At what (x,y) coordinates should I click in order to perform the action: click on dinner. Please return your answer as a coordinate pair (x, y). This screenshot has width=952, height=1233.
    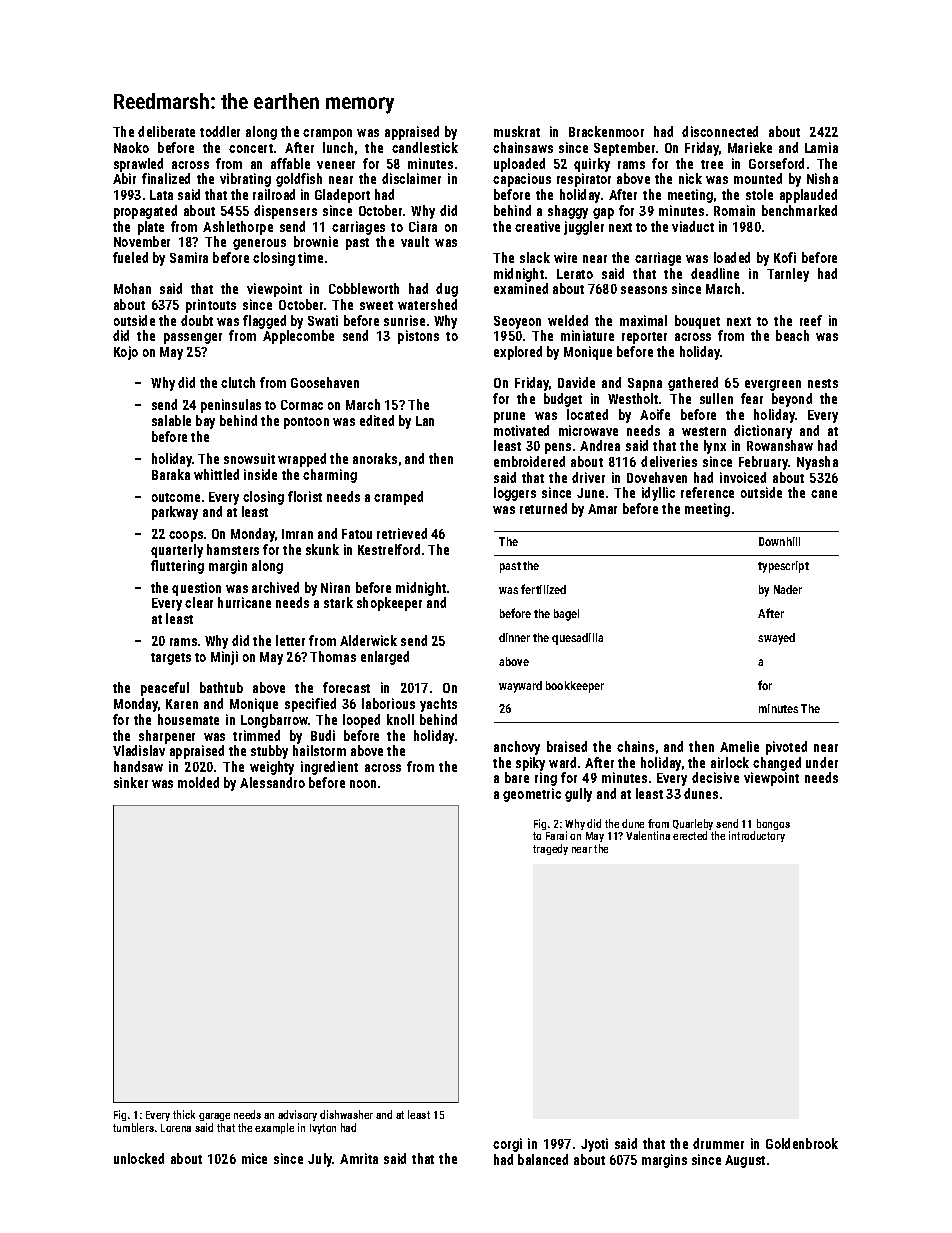
    Looking at the image, I should click on (514, 637).
